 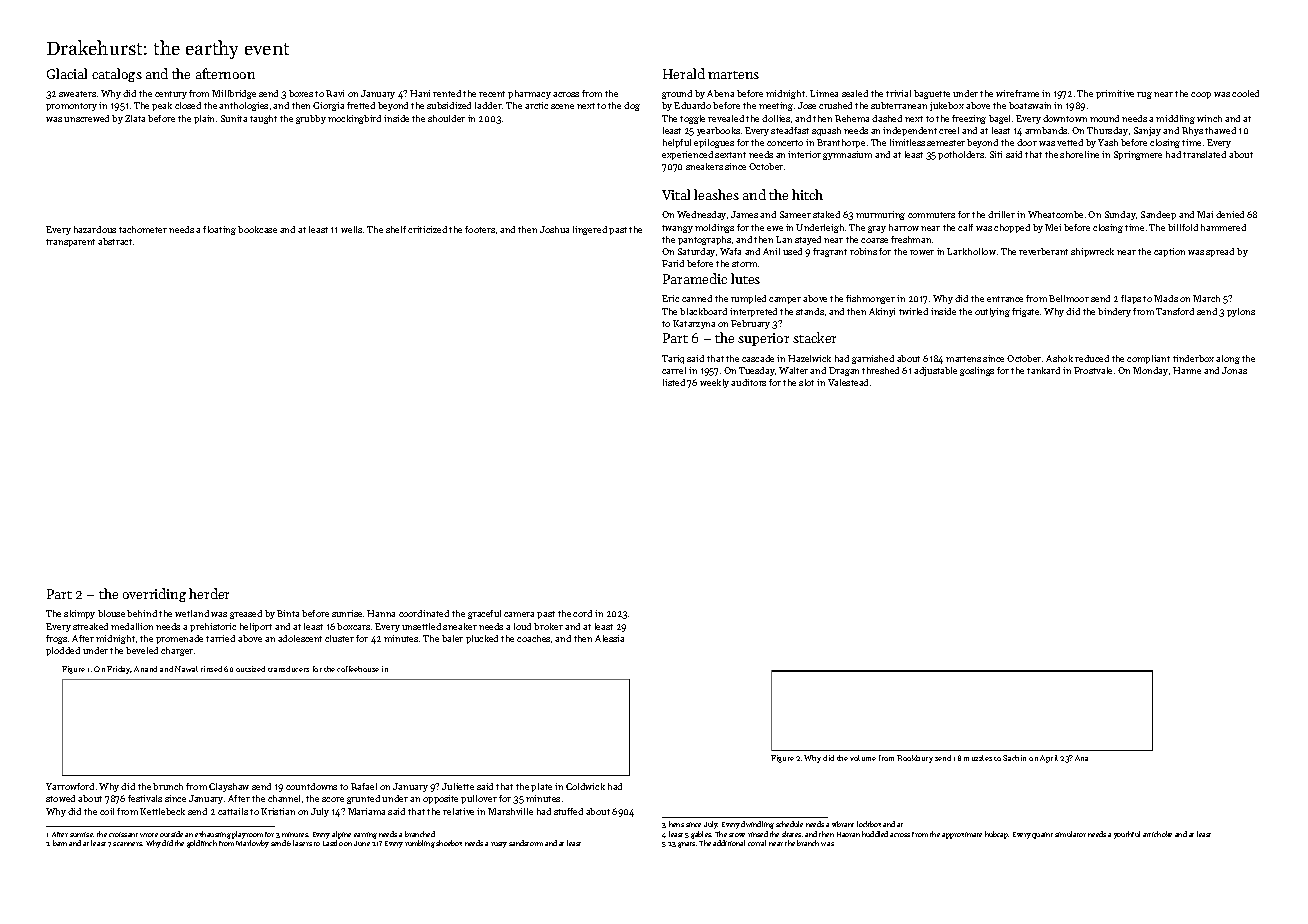 What do you see at coordinates (673, 263) in the screenshot?
I see `Farid` at bounding box center [673, 263].
